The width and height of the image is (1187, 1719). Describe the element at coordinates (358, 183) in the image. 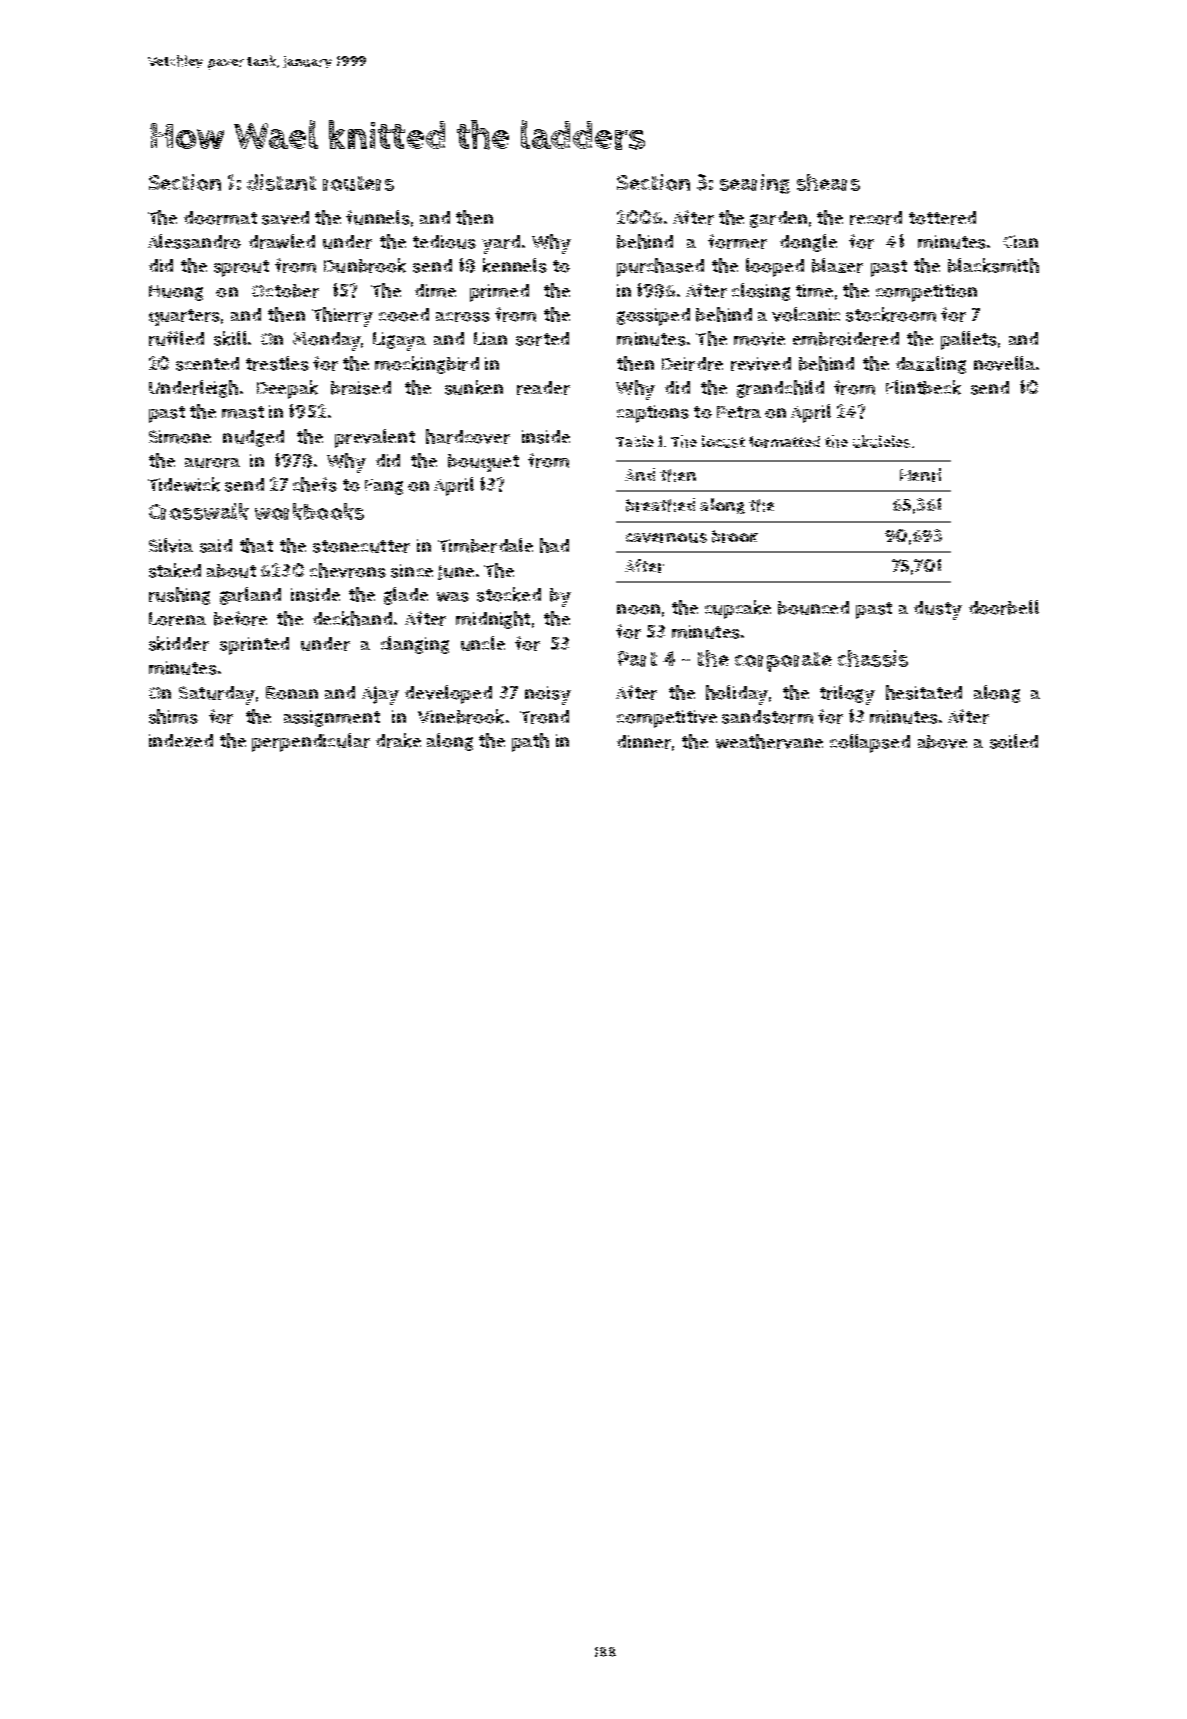

I see `routers` at that location.
